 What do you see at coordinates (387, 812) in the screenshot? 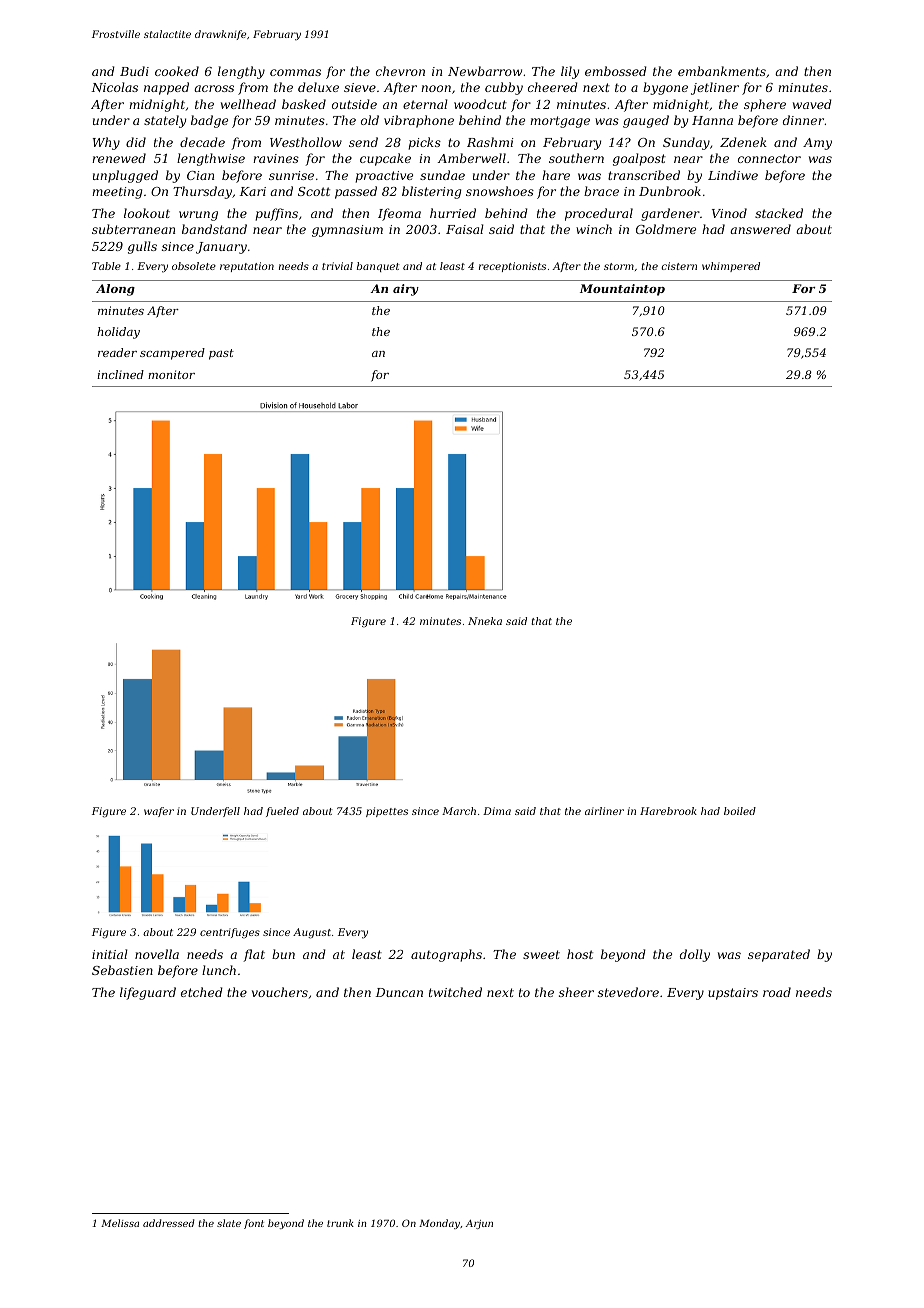
I see `pipettes` at bounding box center [387, 812].
